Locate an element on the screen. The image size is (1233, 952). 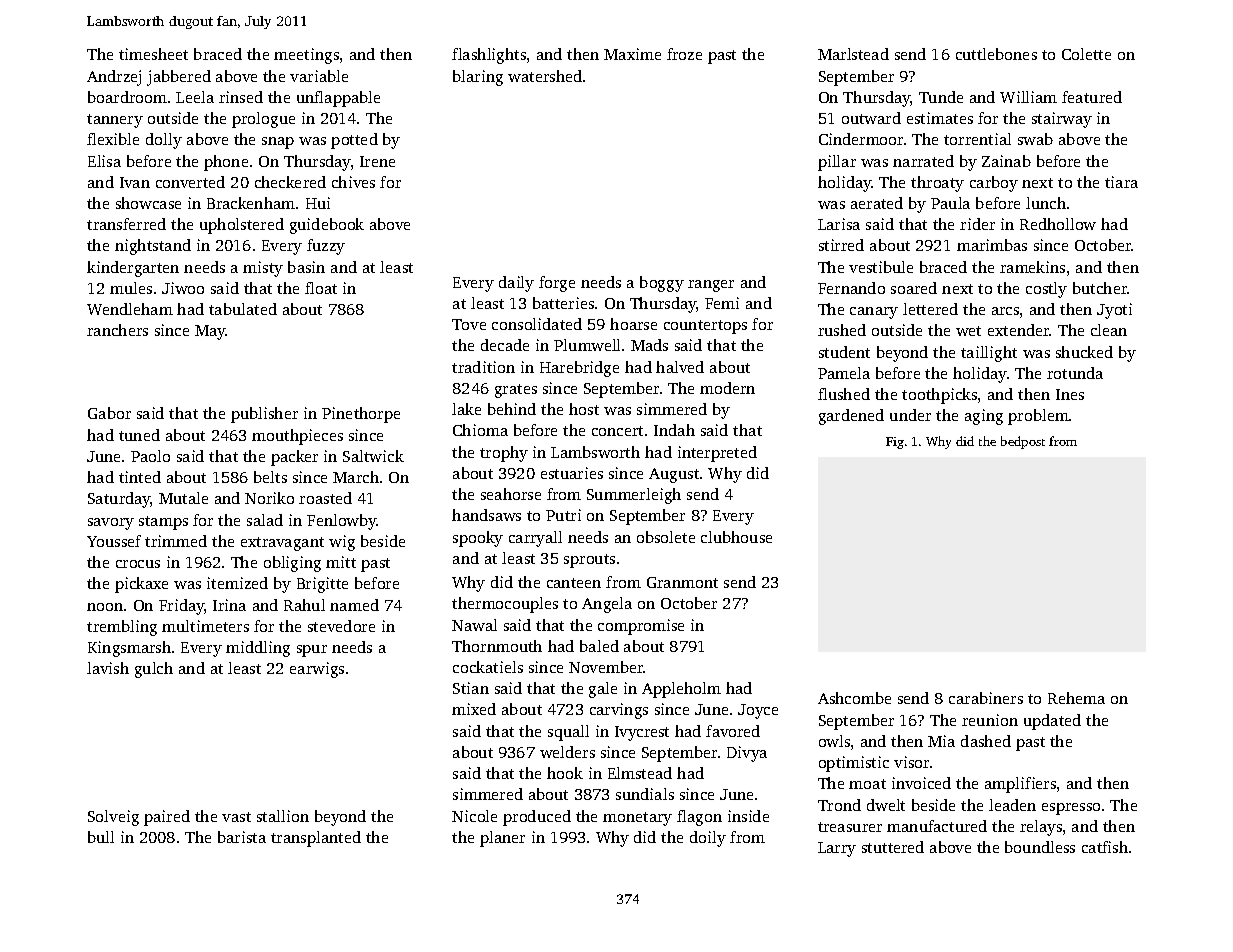
interpreted is located at coordinates (717, 454).
